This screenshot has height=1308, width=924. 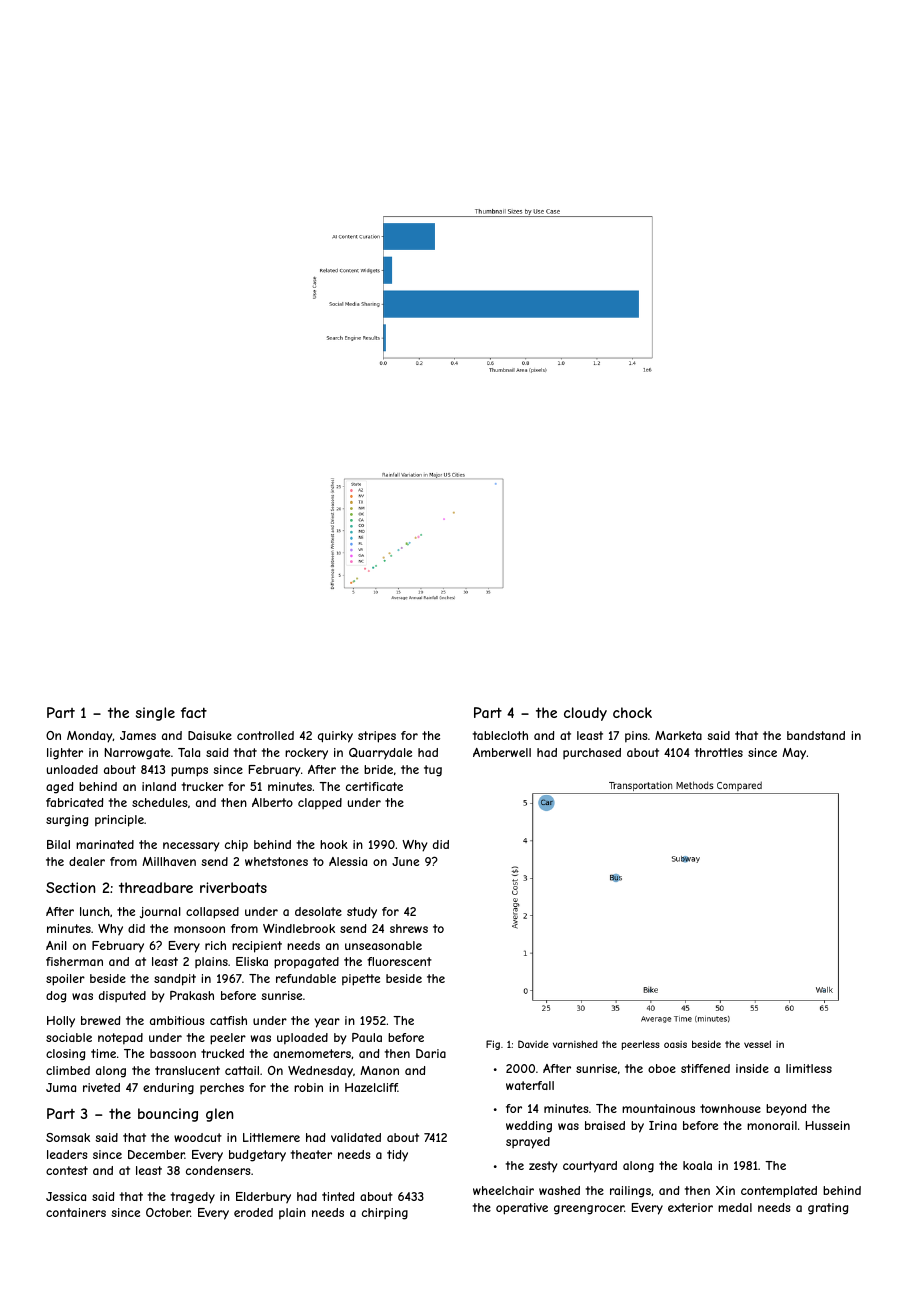 What do you see at coordinates (675, 1044) in the screenshot?
I see `oasis` at bounding box center [675, 1044].
